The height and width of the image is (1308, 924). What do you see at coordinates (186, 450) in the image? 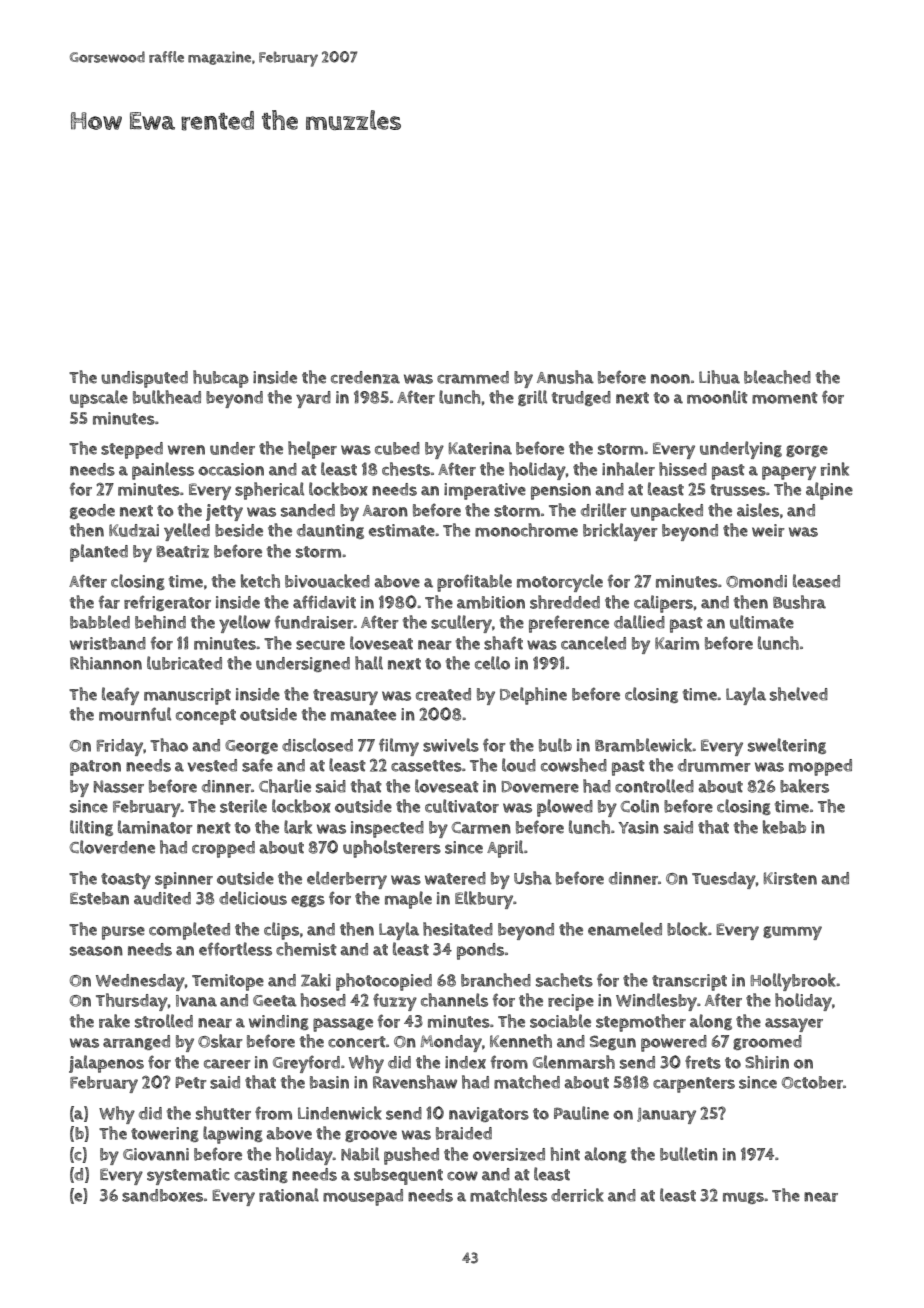
I see `wren` at bounding box center [186, 450].
